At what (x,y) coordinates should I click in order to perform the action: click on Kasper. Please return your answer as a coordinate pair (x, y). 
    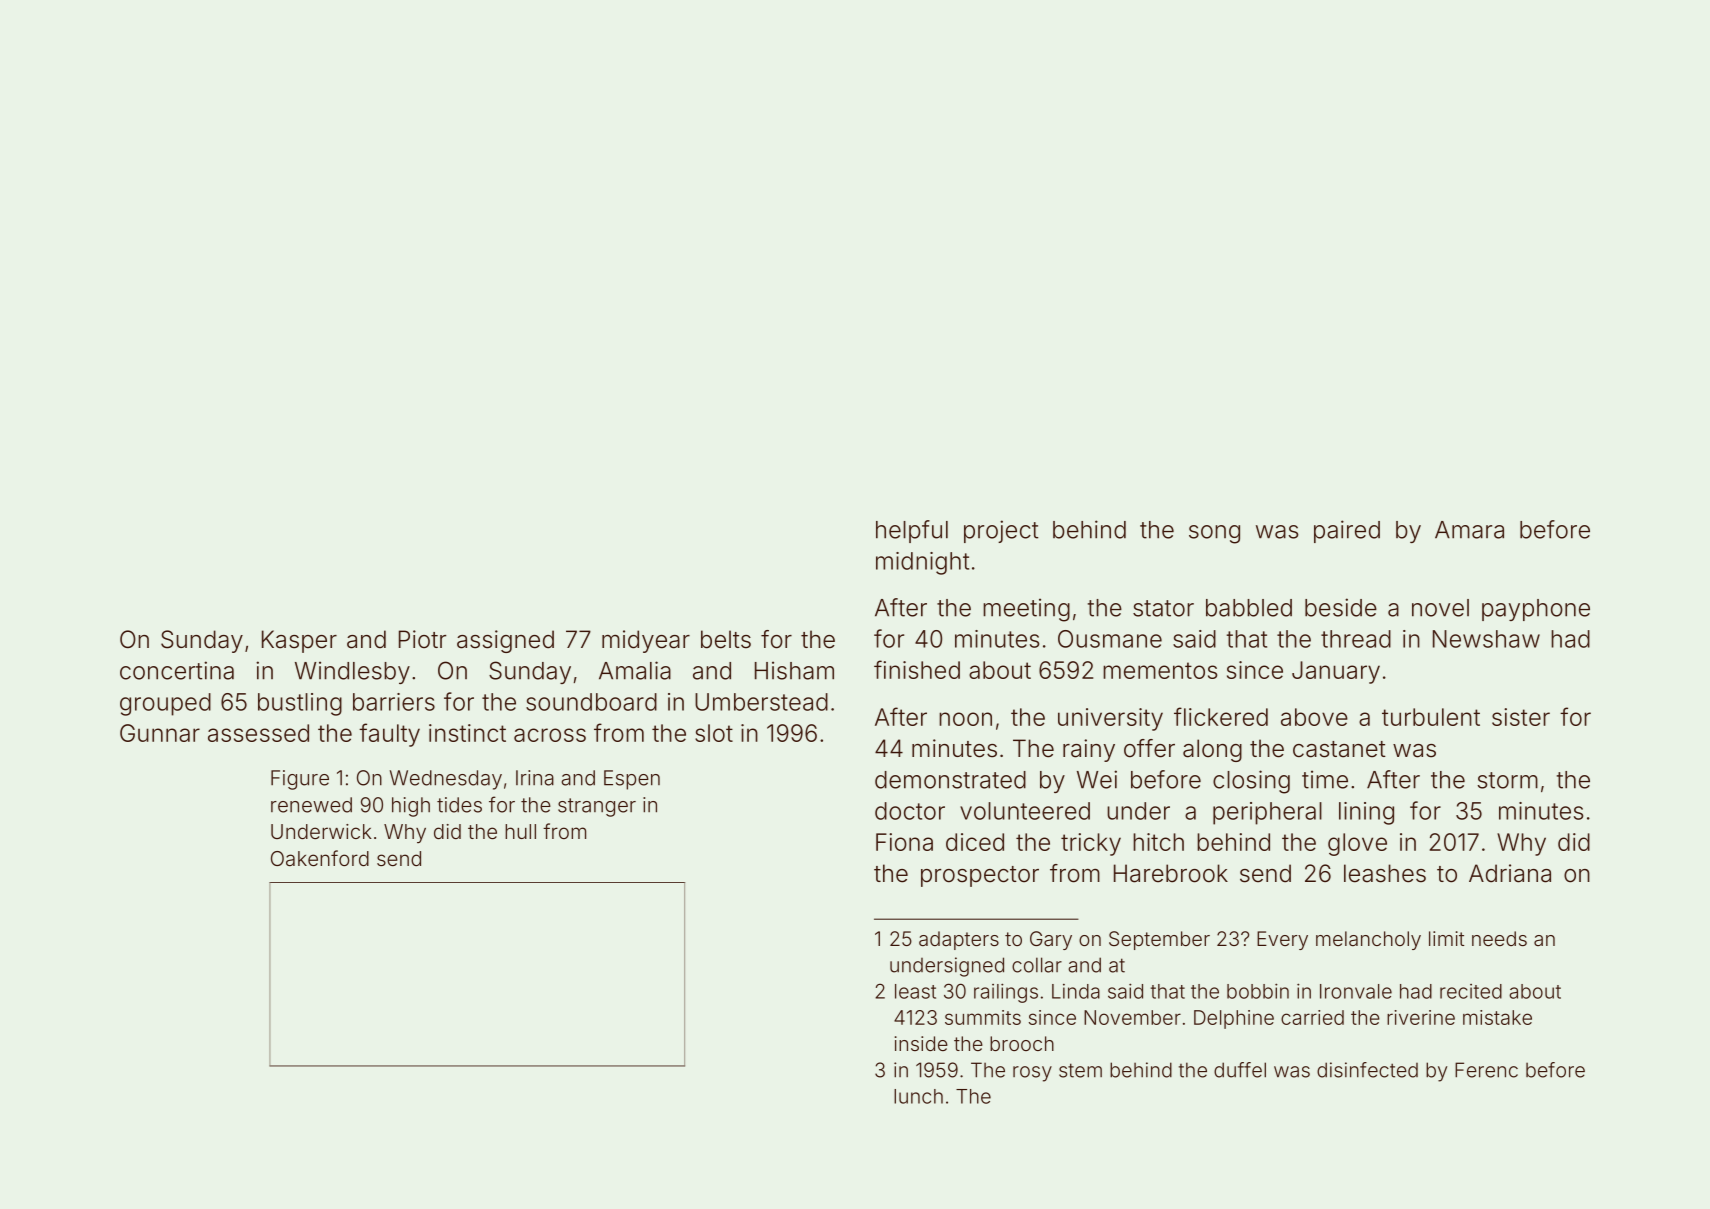
    Looking at the image, I should click on (299, 641).
